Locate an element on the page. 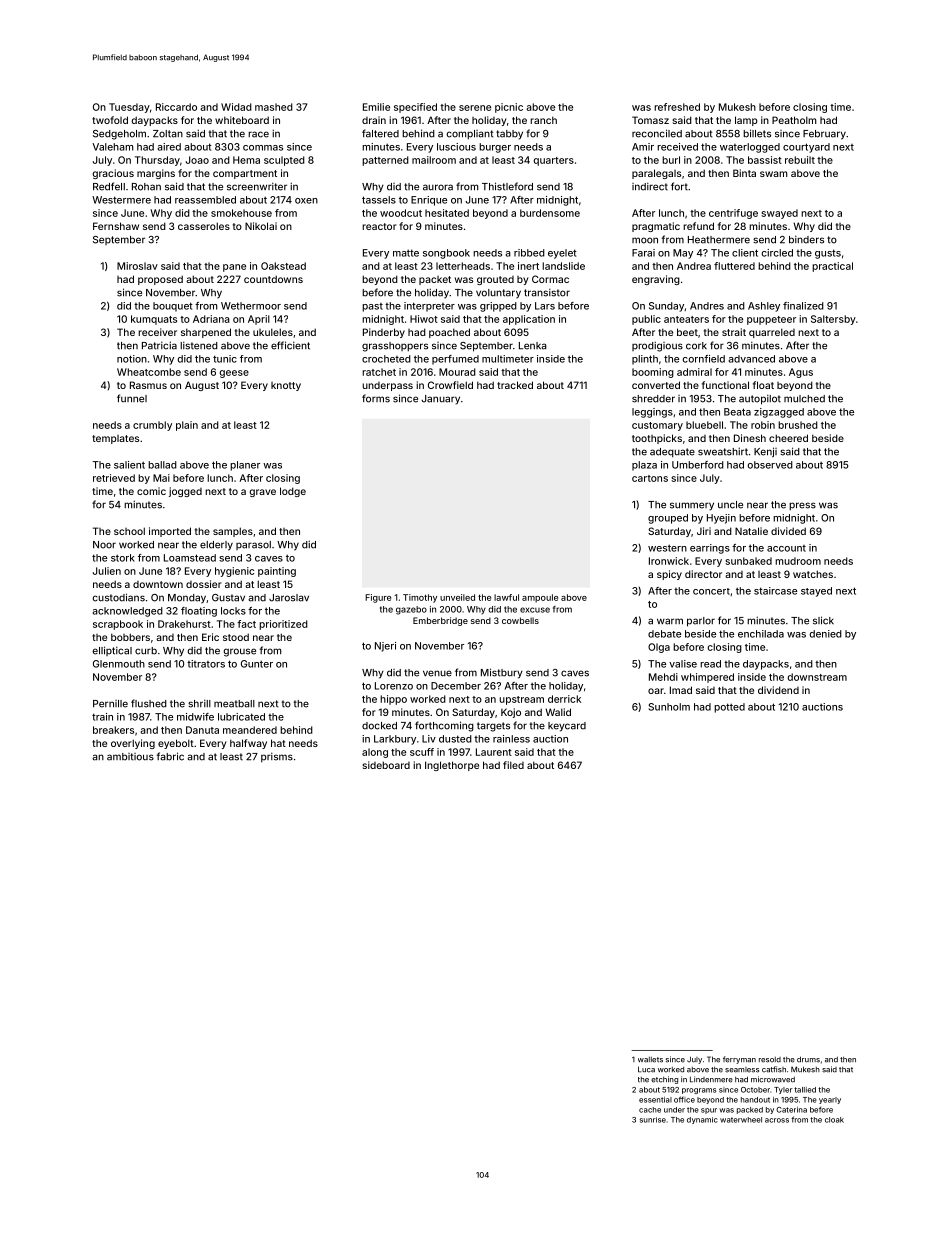 This image has width=952, height=1233. mashed is located at coordinates (274, 107).
